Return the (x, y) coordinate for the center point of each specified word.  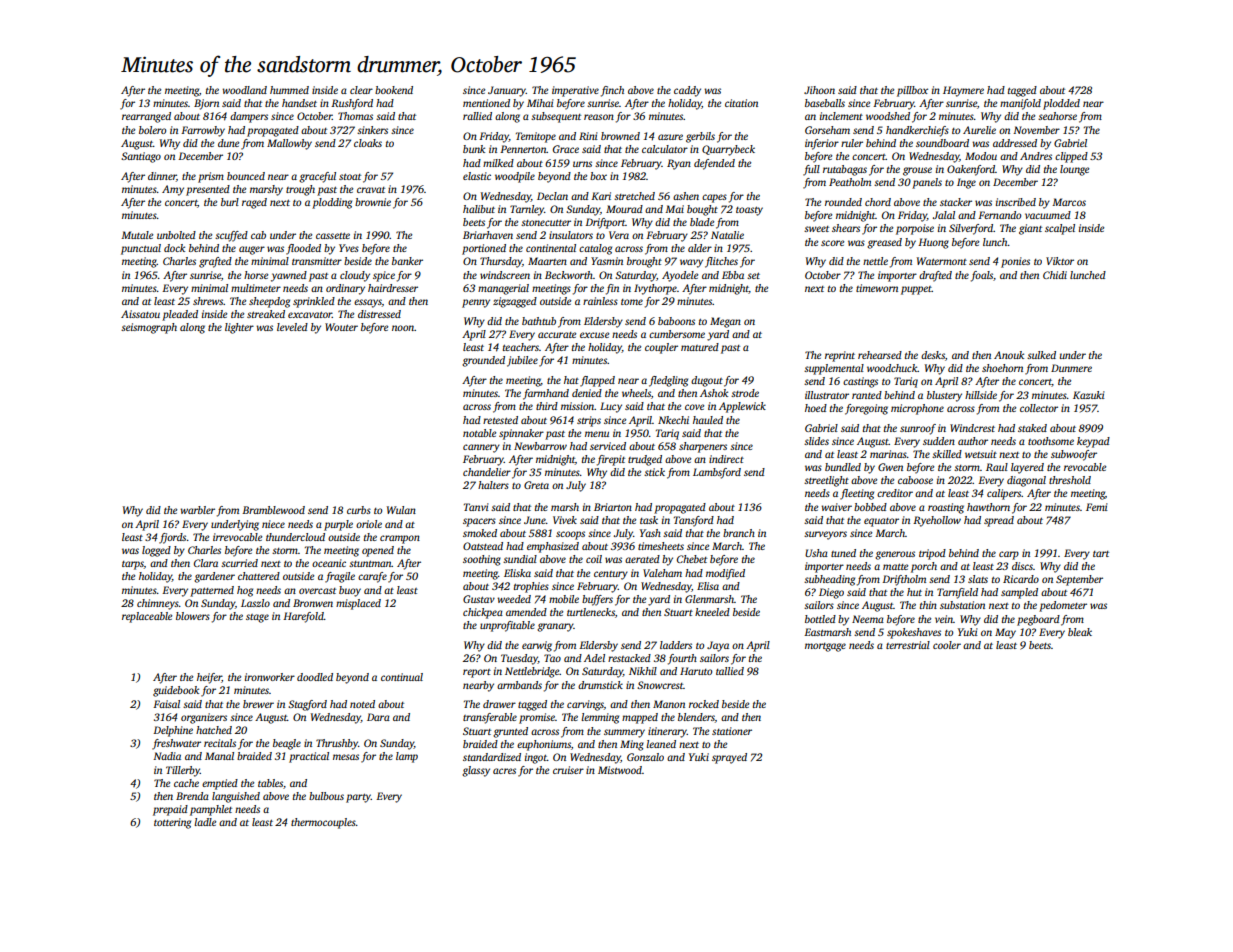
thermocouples (323, 823)
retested (500, 420)
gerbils (700, 137)
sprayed (729, 758)
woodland (244, 90)
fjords (172, 538)
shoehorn (1002, 368)
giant (1030, 229)
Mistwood (620, 770)
